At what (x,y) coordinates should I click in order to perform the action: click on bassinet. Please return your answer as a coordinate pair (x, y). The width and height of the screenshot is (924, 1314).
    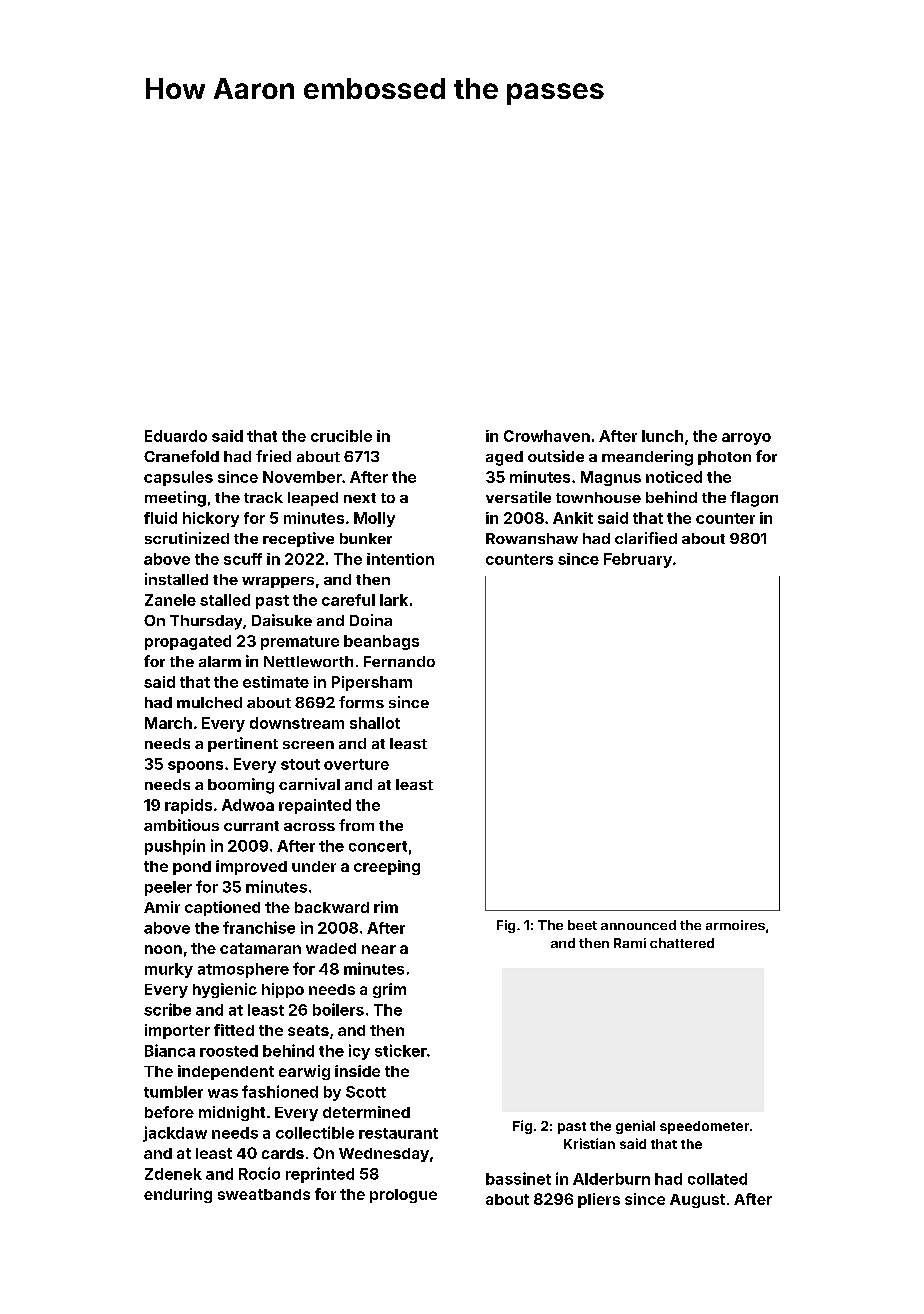
    Looking at the image, I should click on (518, 1178).
